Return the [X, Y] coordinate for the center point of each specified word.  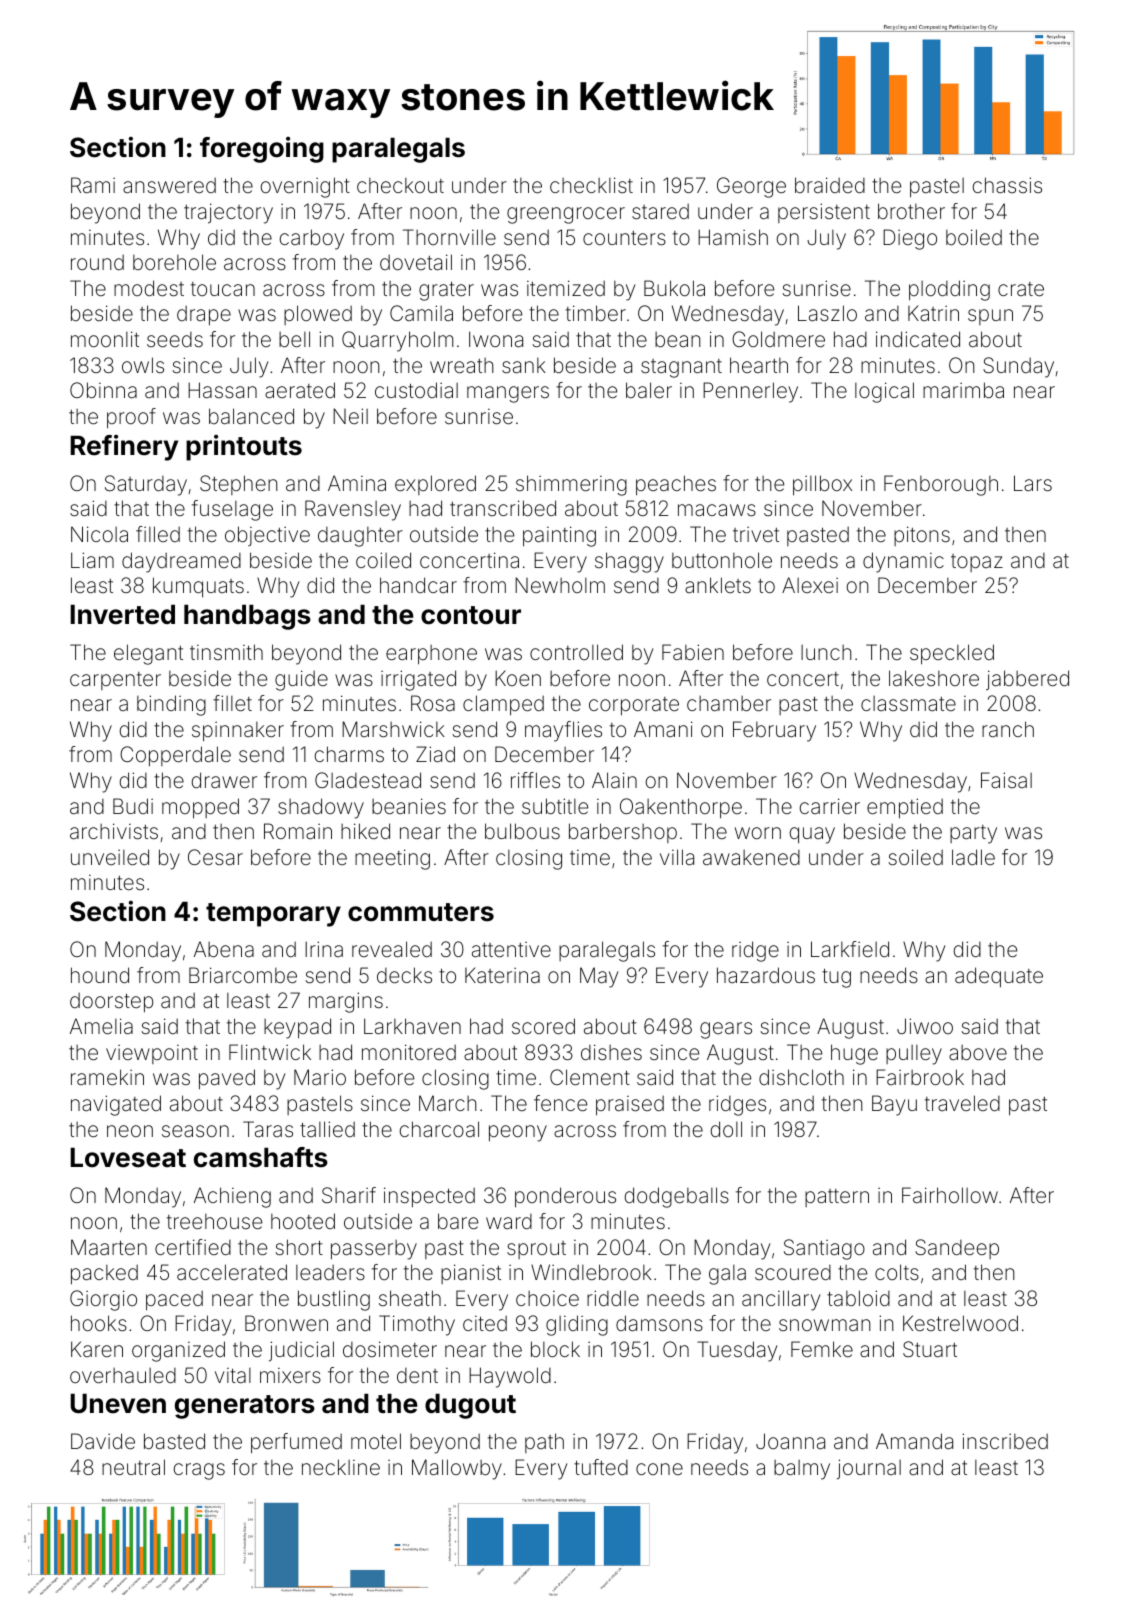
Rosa [433, 703]
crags [199, 1471]
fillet [232, 703]
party [973, 834]
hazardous [766, 975]
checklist [591, 185]
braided [830, 185]
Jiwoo [925, 1026]
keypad [297, 1028]
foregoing [262, 150]
